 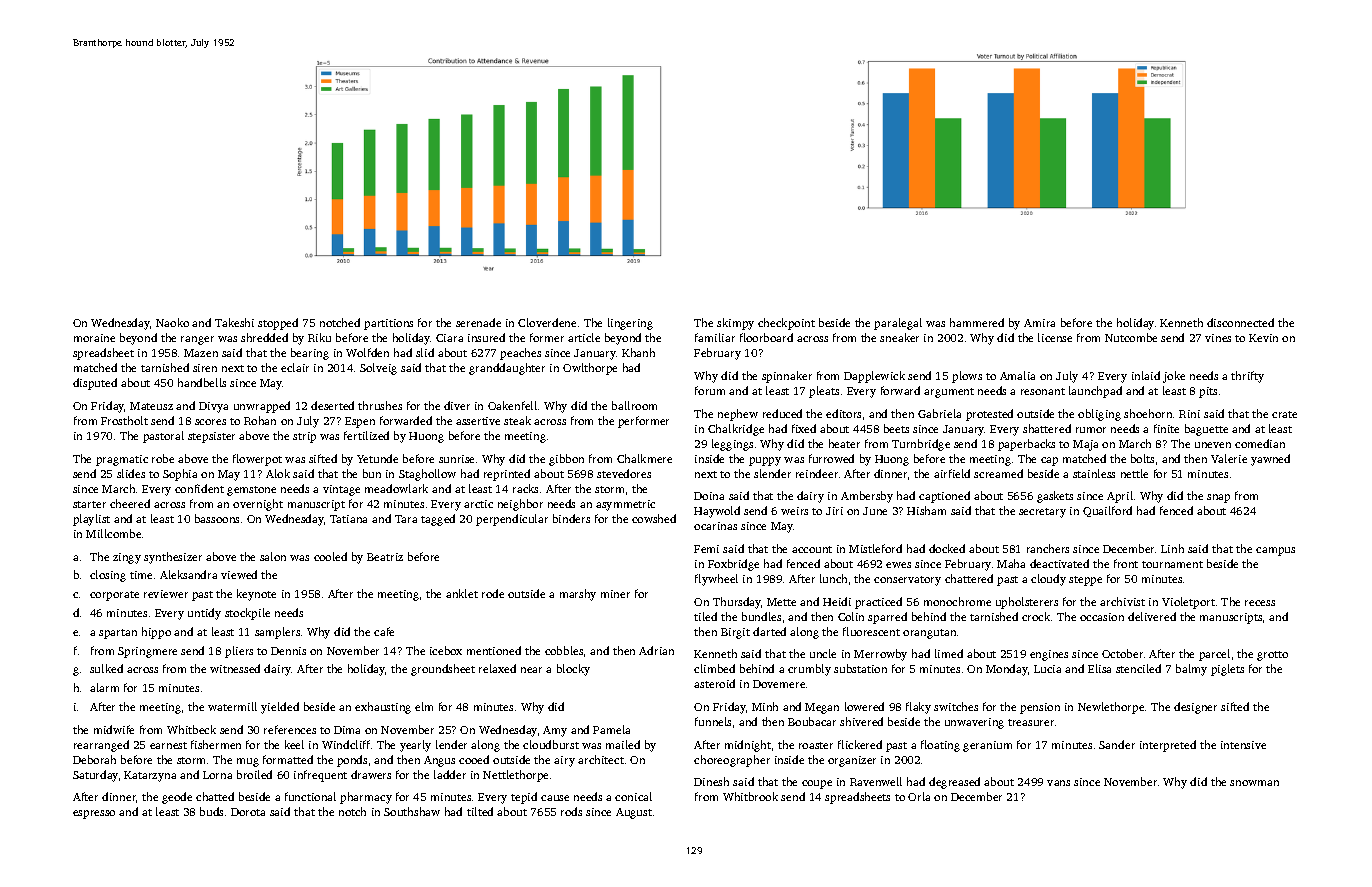 What do you see at coordinates (248, 812) in the document?
I see `Dorota` at bounding box center [248, 812].
